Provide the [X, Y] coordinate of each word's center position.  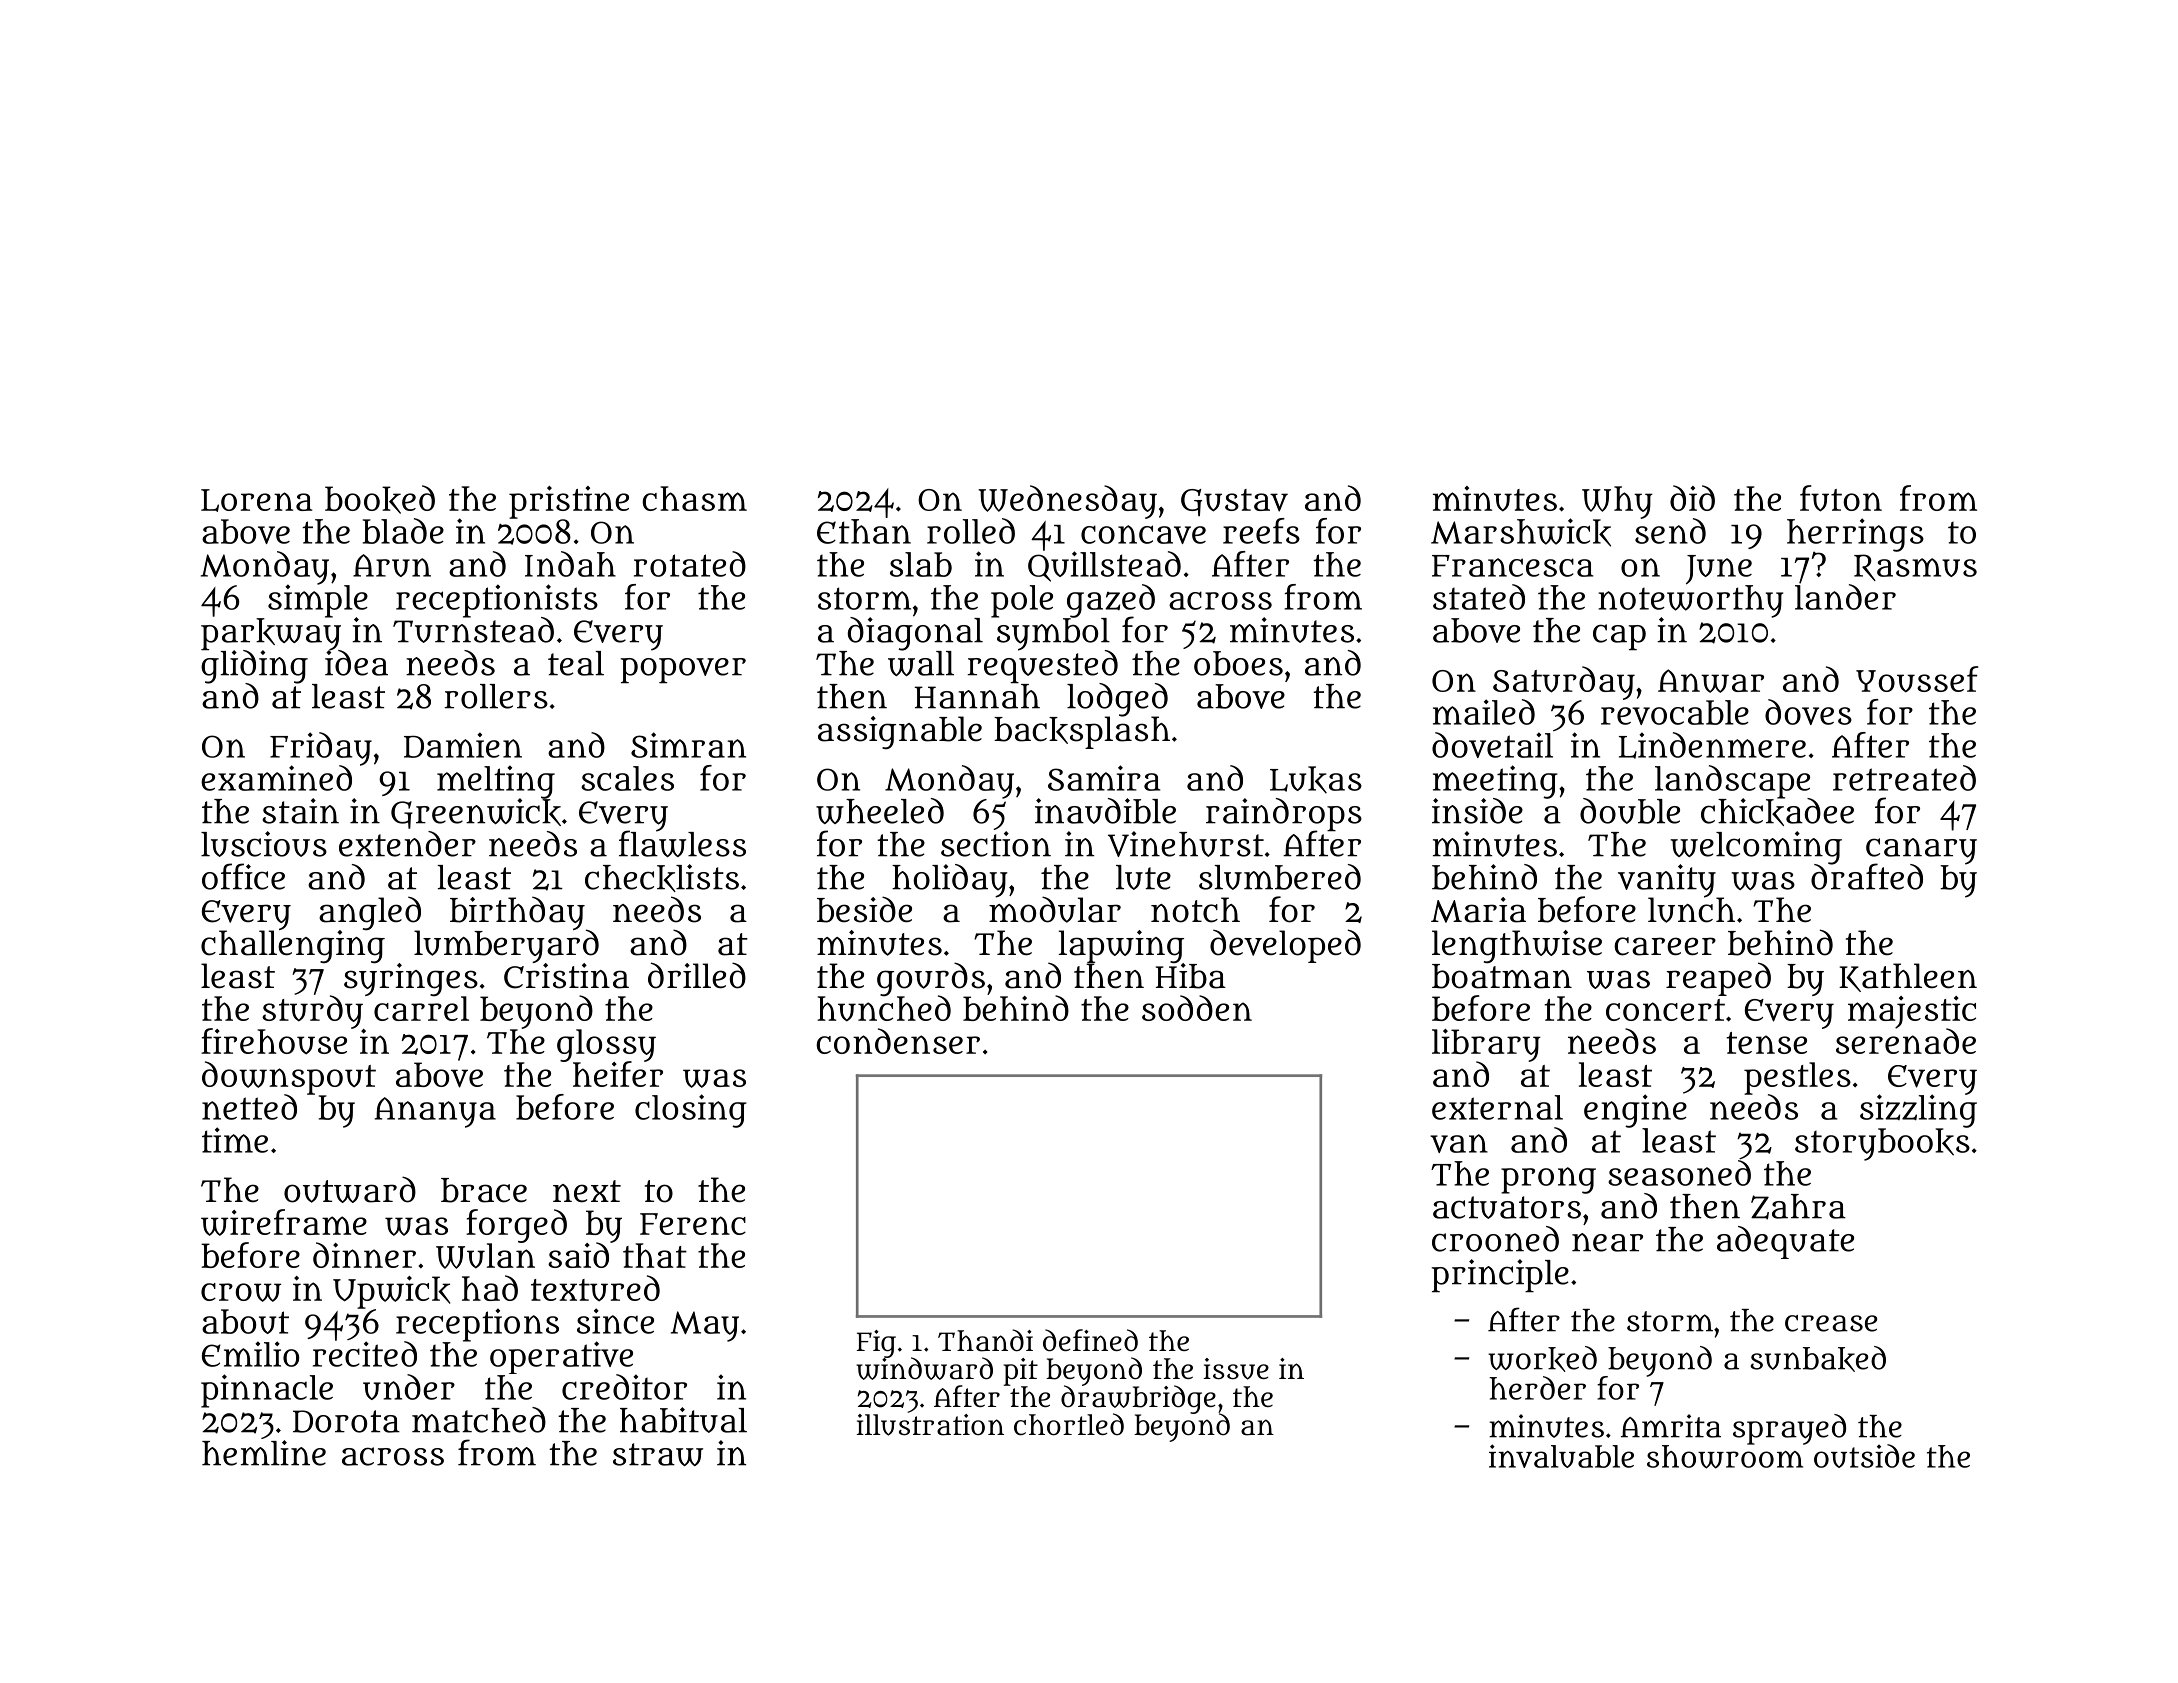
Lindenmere [1712, 745]
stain [300, 811]
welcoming [1756, 847]
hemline [264, 1453]
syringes [411, 979]
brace [484, 1190]
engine [1635, 1111]
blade [403, 531]
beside [864, 909]
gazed [1111, 600]
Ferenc [693, 1224]
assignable [900, 732]
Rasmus [1915, 567]
